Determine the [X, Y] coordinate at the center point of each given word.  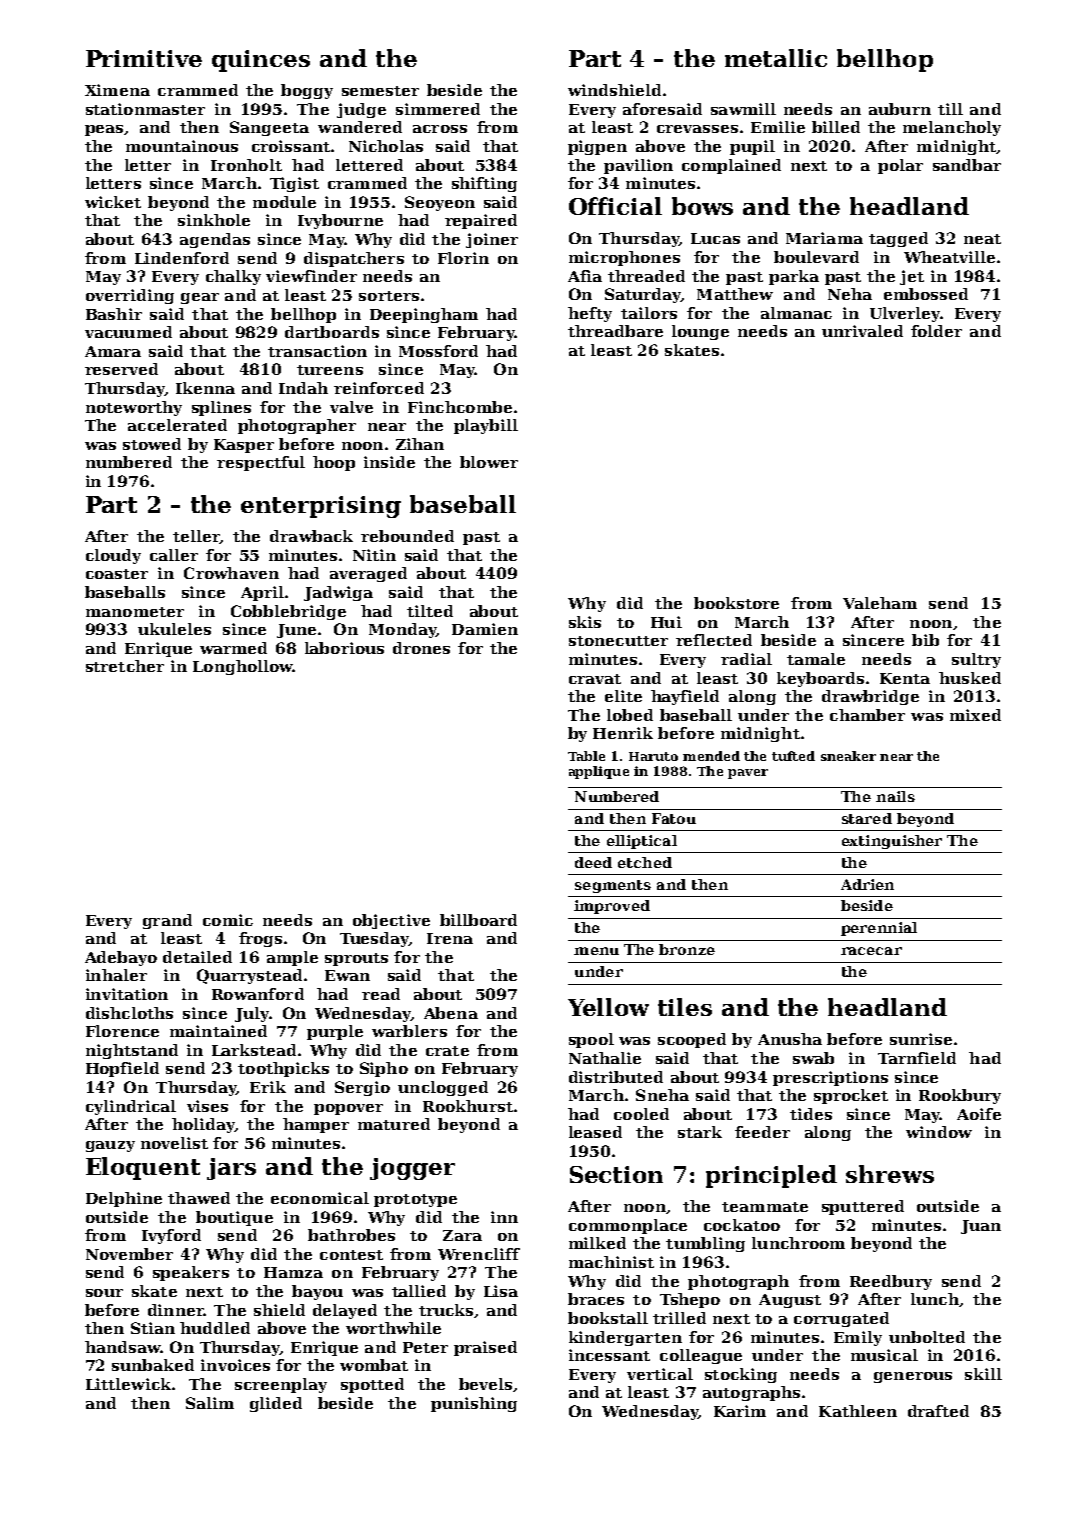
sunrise [921, 1039]
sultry [976, 660]
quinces [261, 61]
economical [320, 1198]
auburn [900, 109]
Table [586, 756]
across [440, 129]
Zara [462, 1235]
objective [391, 921]
